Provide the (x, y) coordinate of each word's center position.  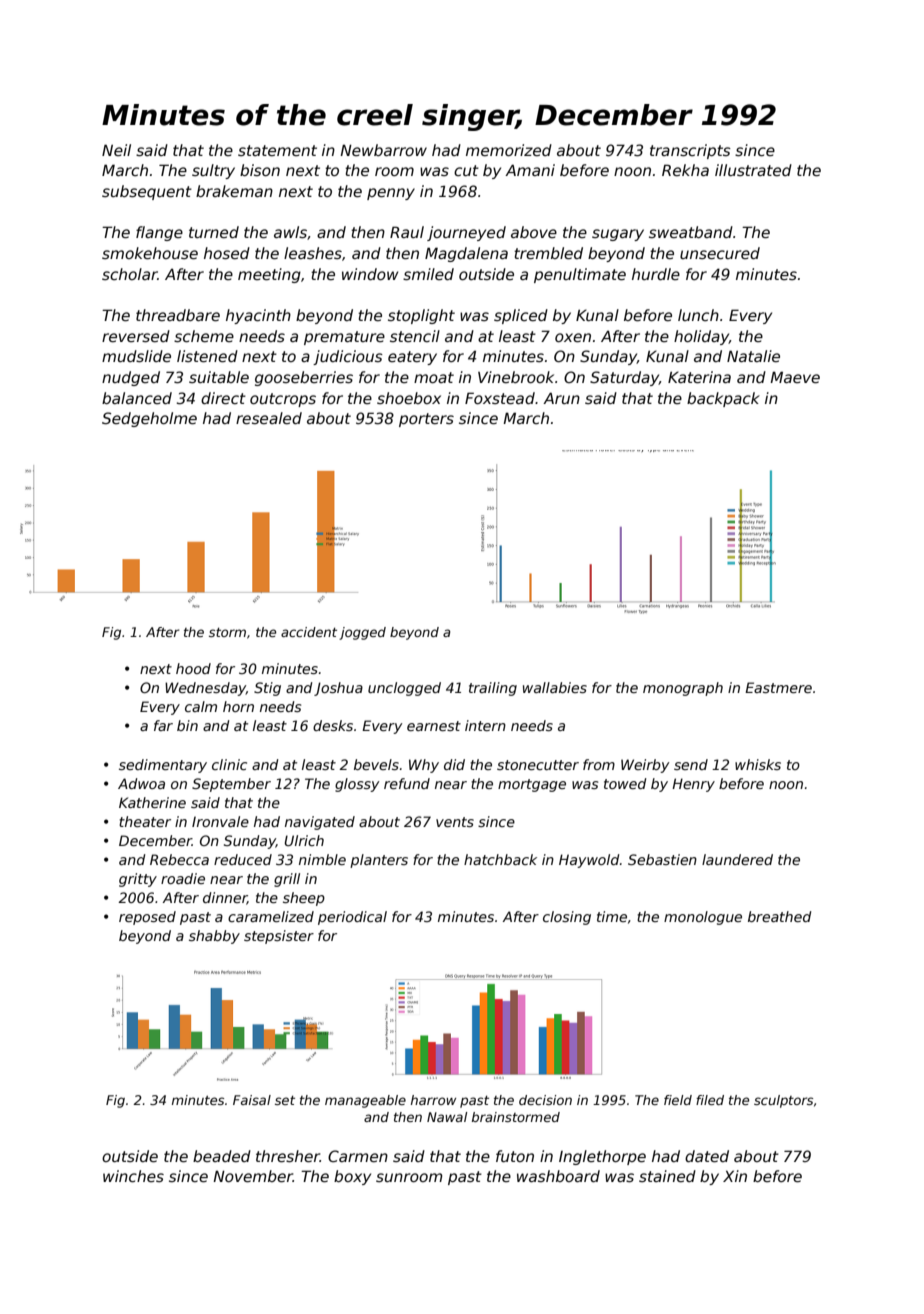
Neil (116, 150)
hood (193, 668)
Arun (561, 398)
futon (515, 1156)
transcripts (690, 151)
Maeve (795, 377)
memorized (509, 150)
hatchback (500, 859)
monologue (703, 918)
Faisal (252, 1100)
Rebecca (179, 859)
